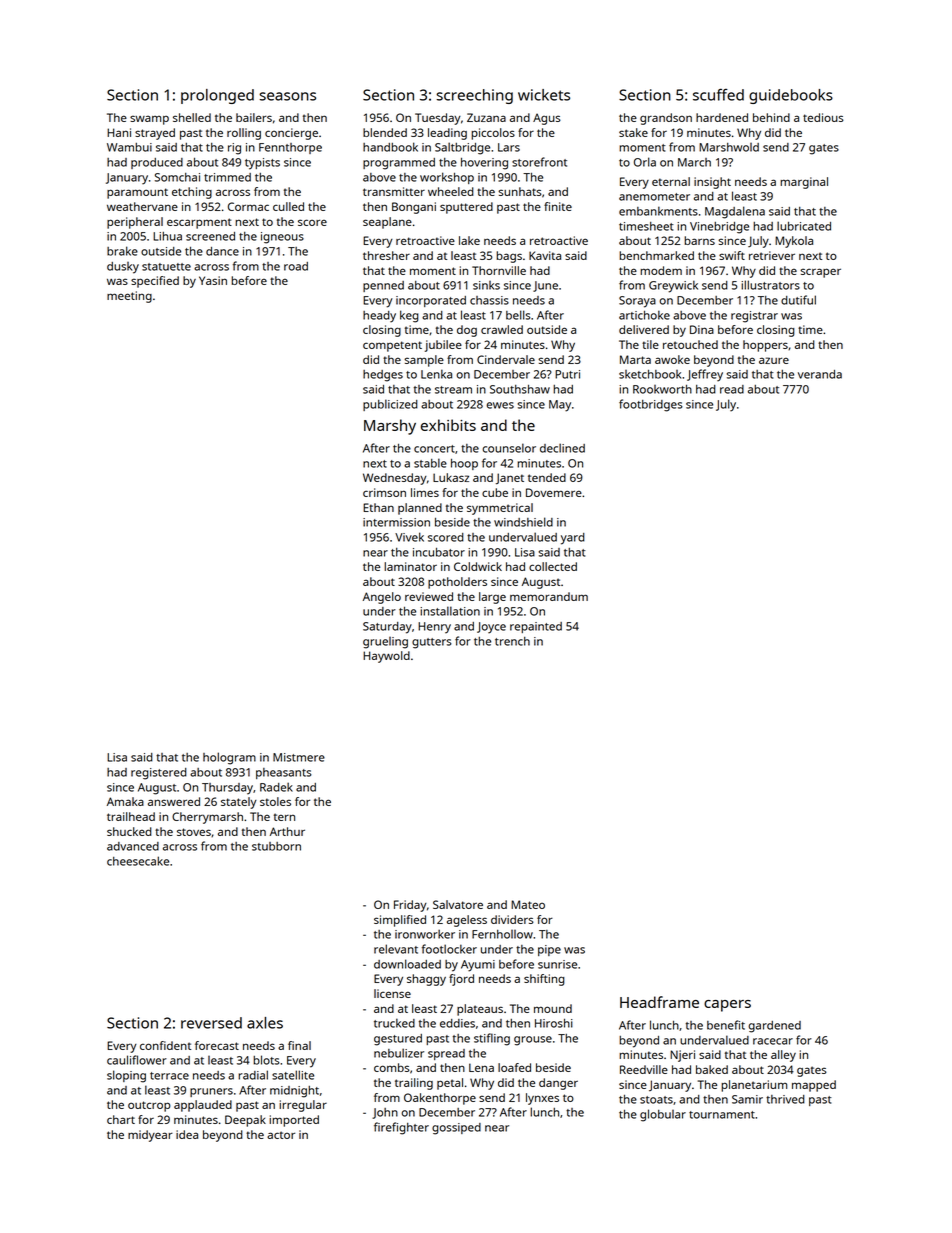  What do you see at coordinates (392, 993) in the screenshot?
I see `license` at bounding box center [392, 993].
